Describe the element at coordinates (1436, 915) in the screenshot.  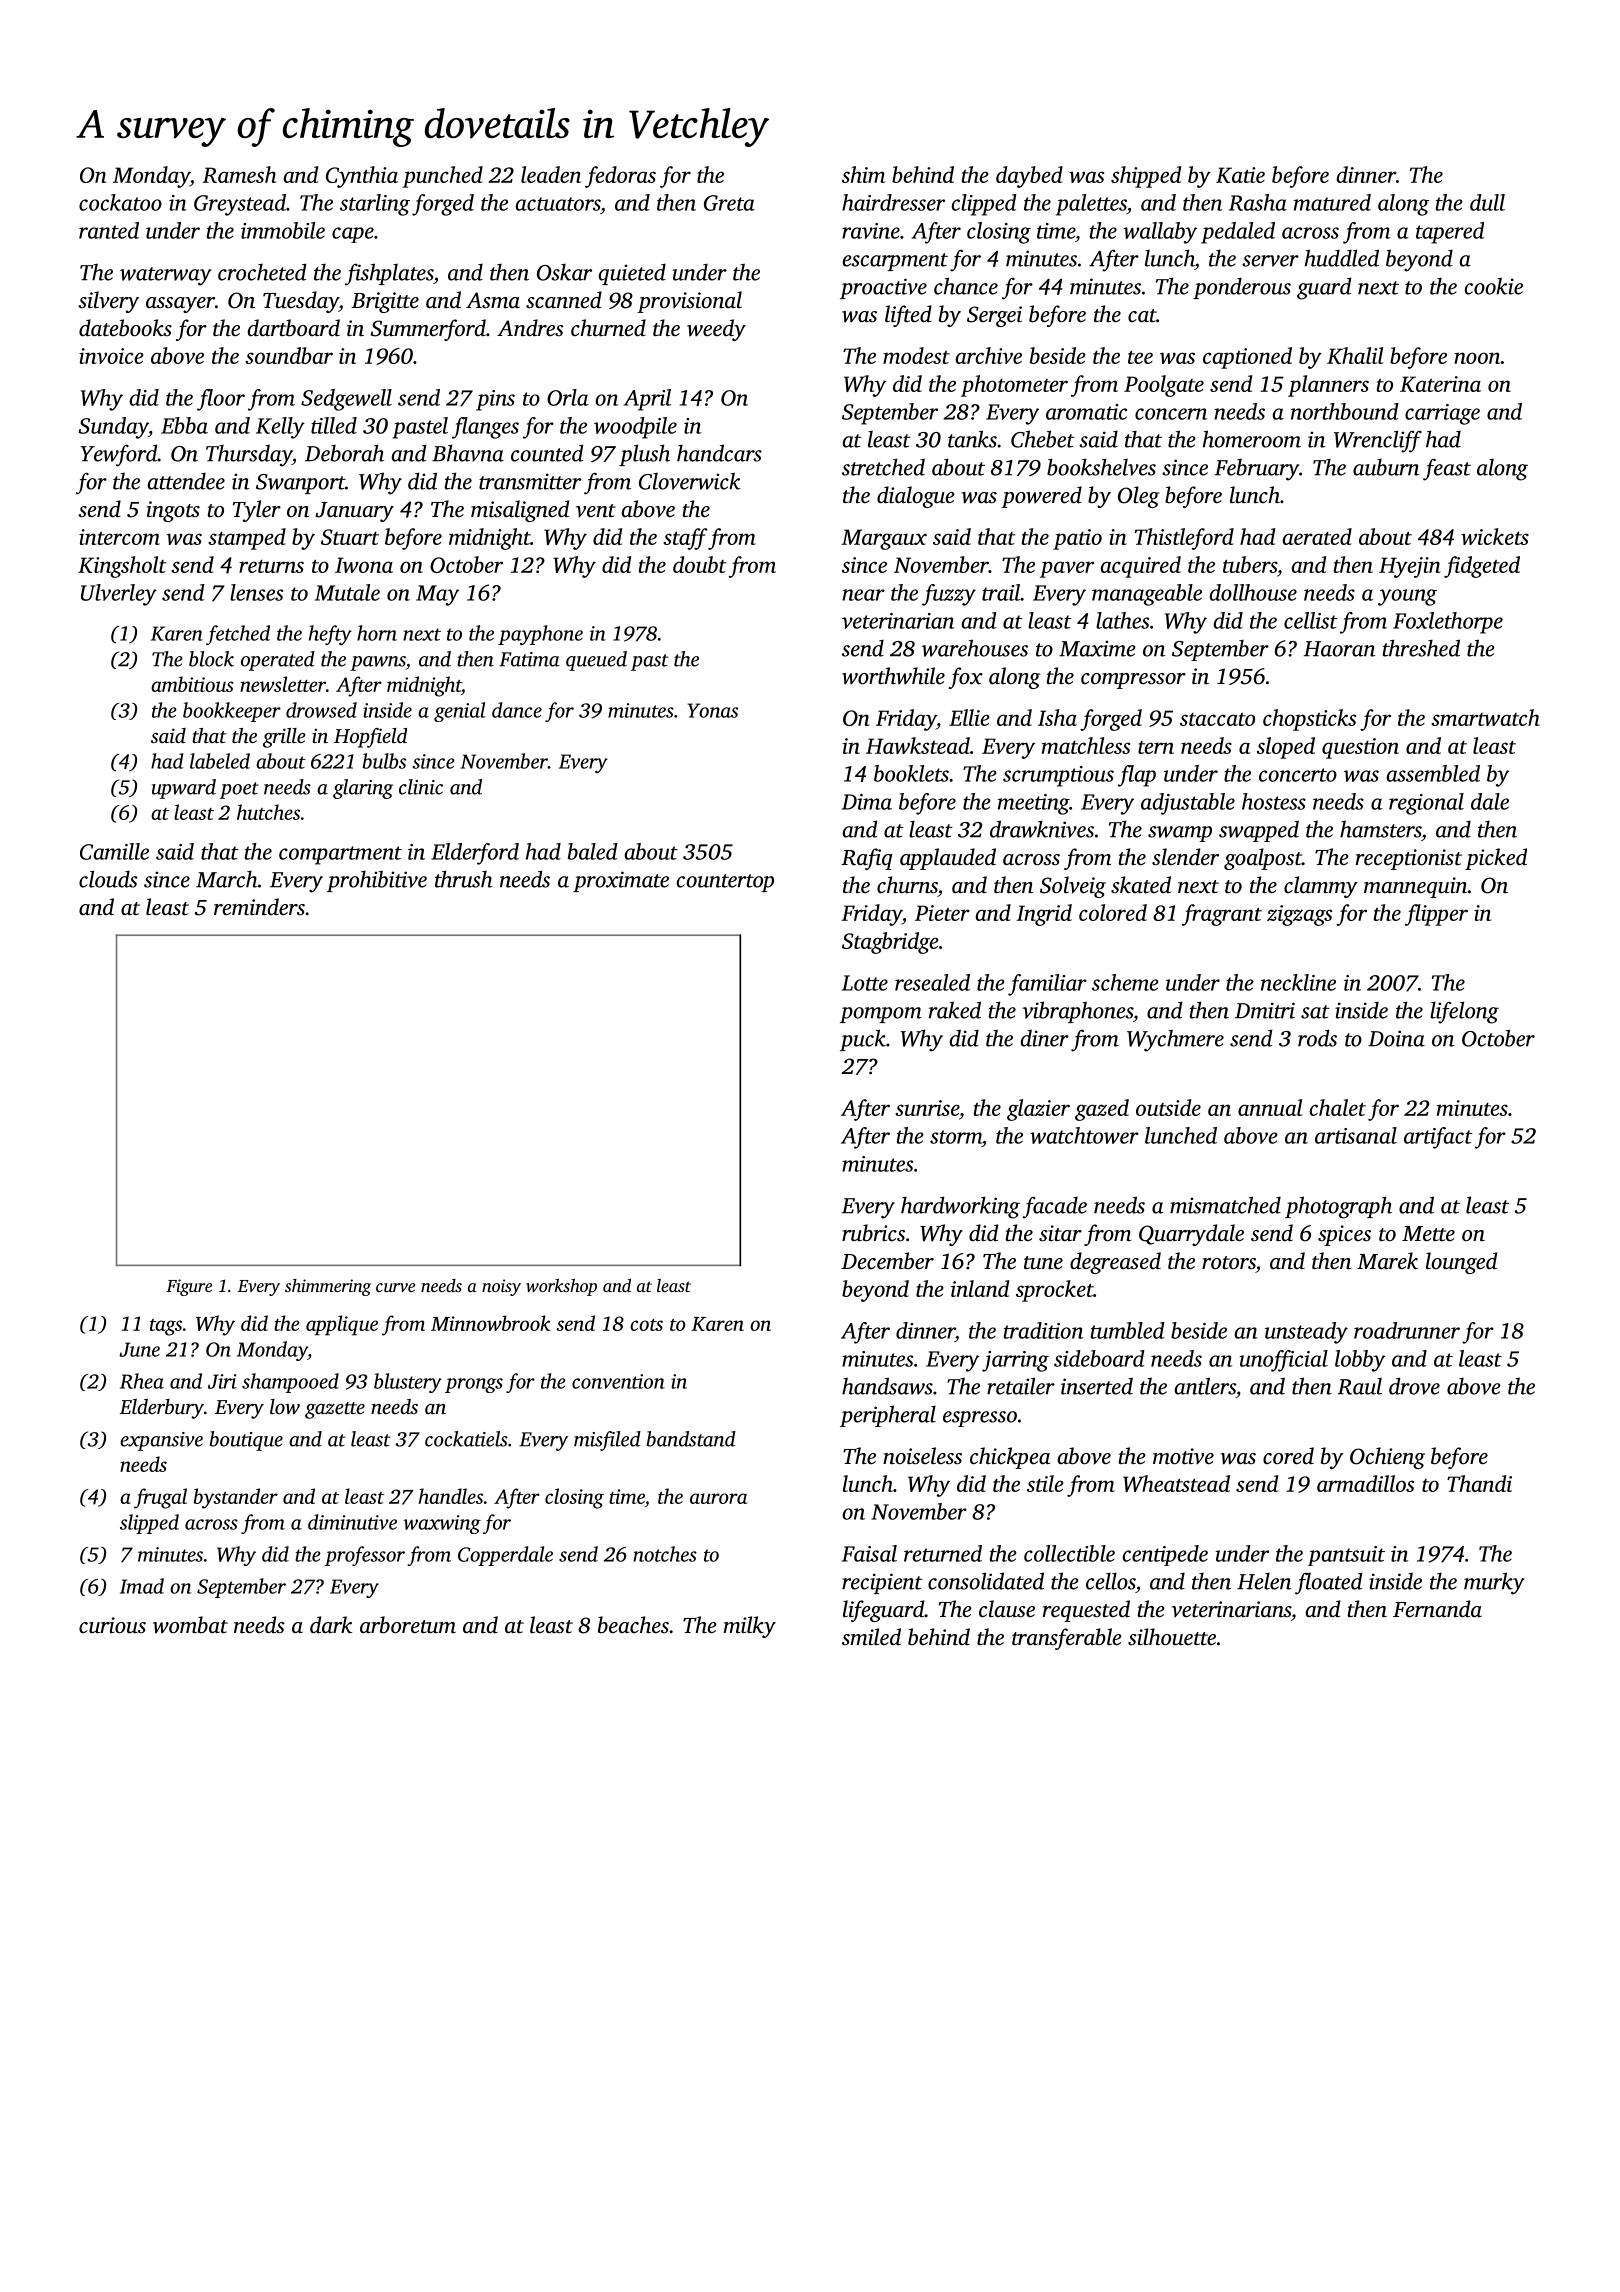
I see `flipper` at that location.
